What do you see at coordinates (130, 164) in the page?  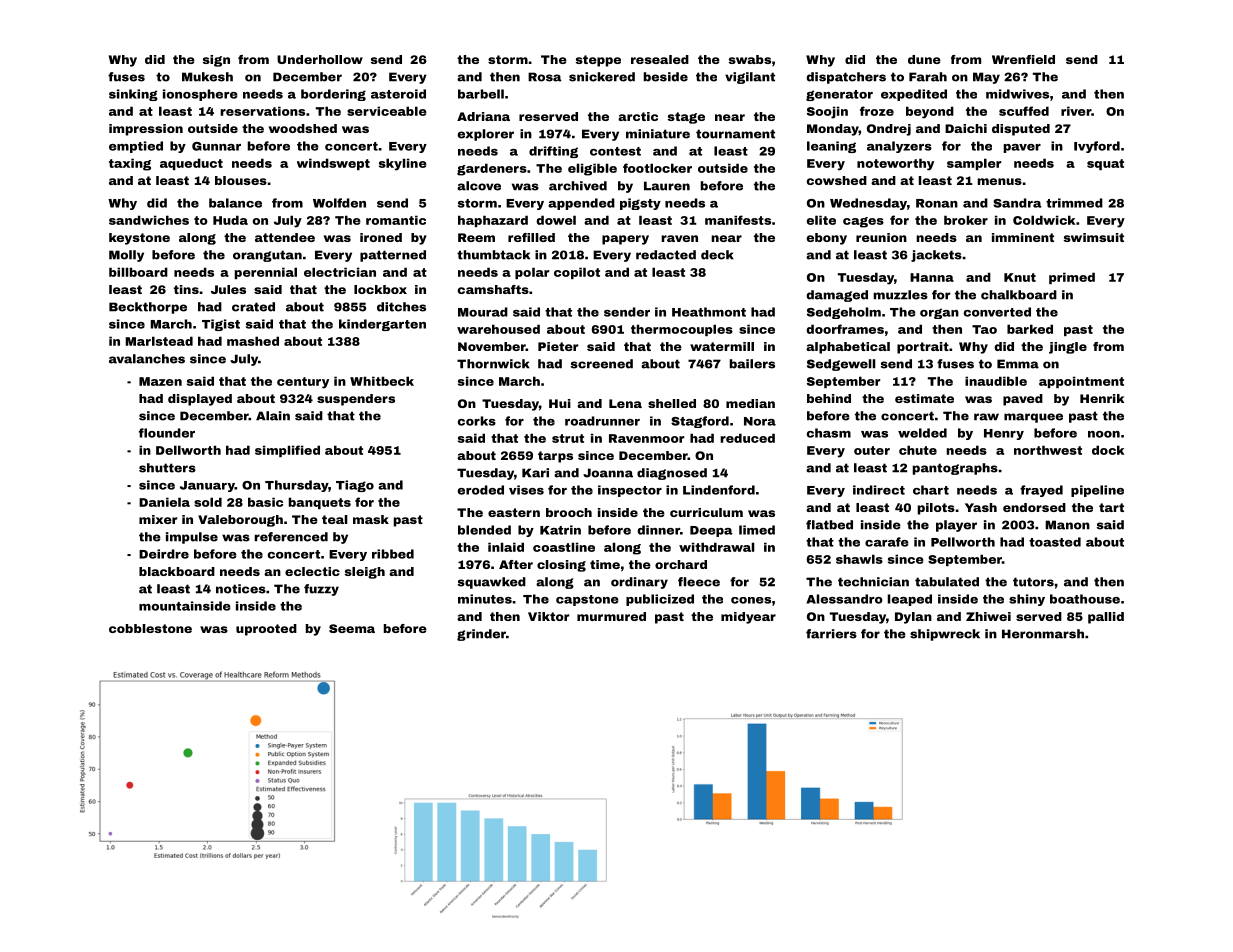 I see `taxing` at bounding box center [130, 164].
